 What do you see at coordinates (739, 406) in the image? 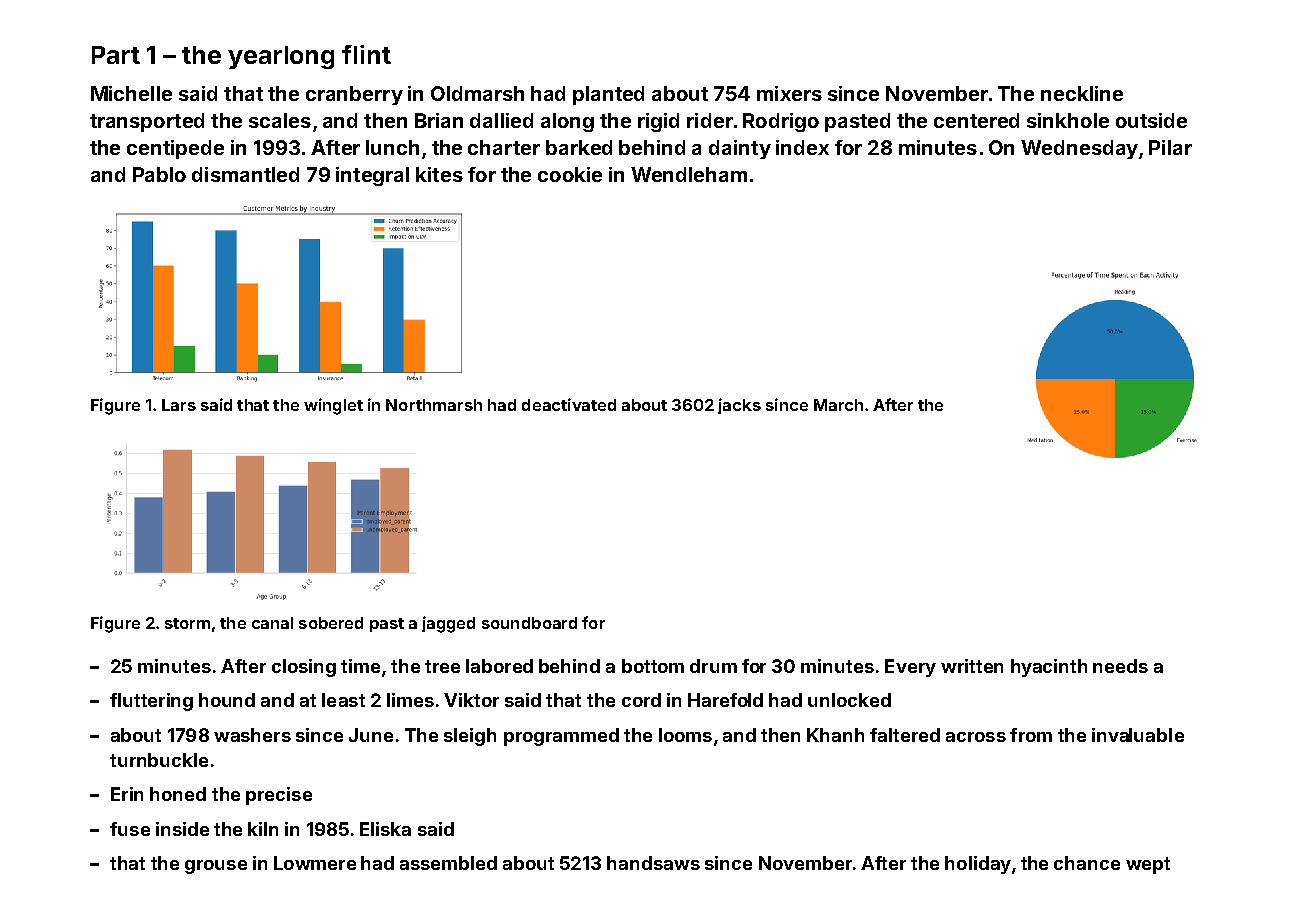
I see `jacks` at bounding box center [739, 406].
